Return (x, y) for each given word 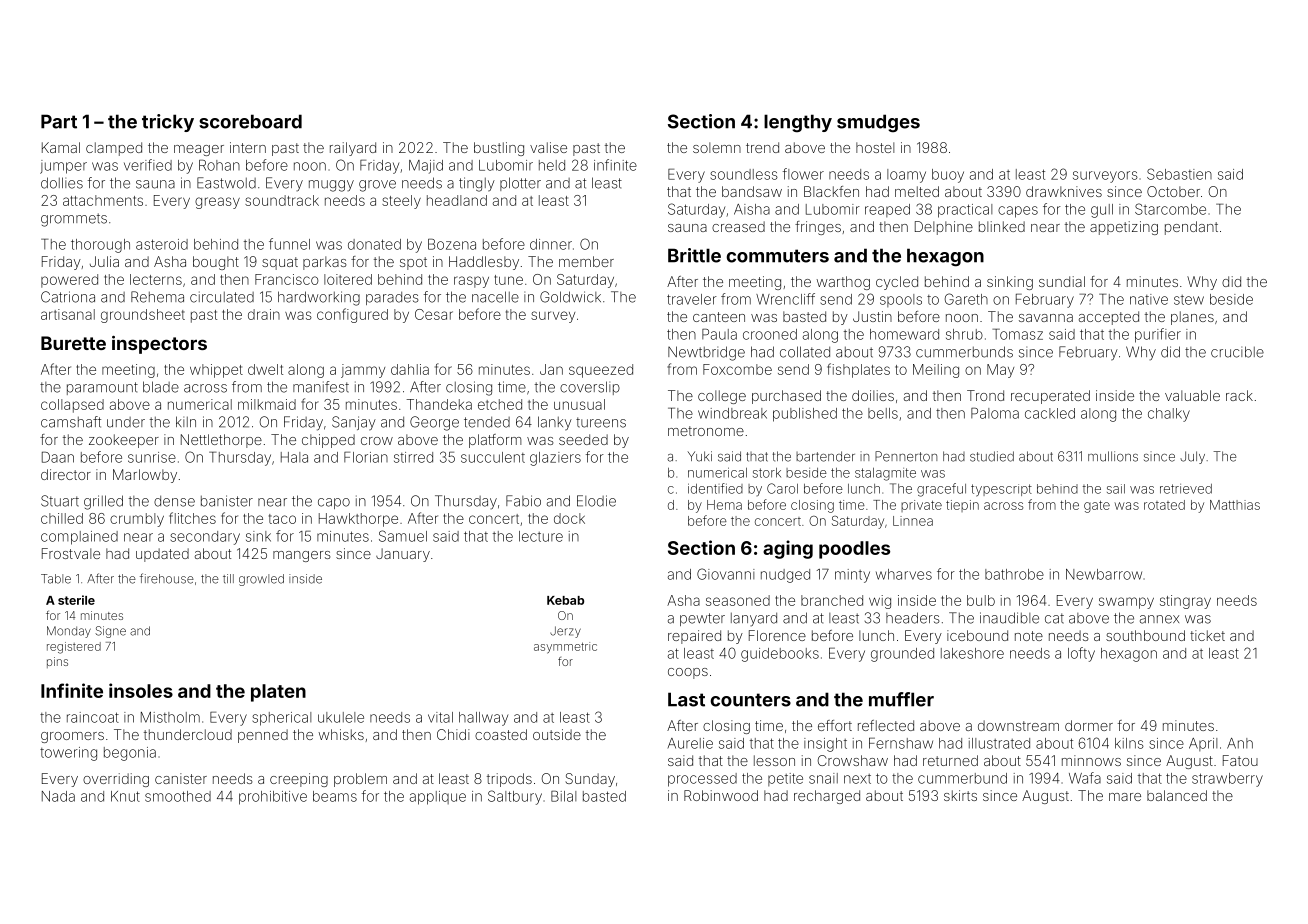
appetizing (1124, 228)
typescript (1001, 490)
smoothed (178, 796)
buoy (948, 176)
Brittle (694, 255)
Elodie (596, 501)
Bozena (452, 244)
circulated (222, 297)
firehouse (167, 578)
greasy (217, 203)
